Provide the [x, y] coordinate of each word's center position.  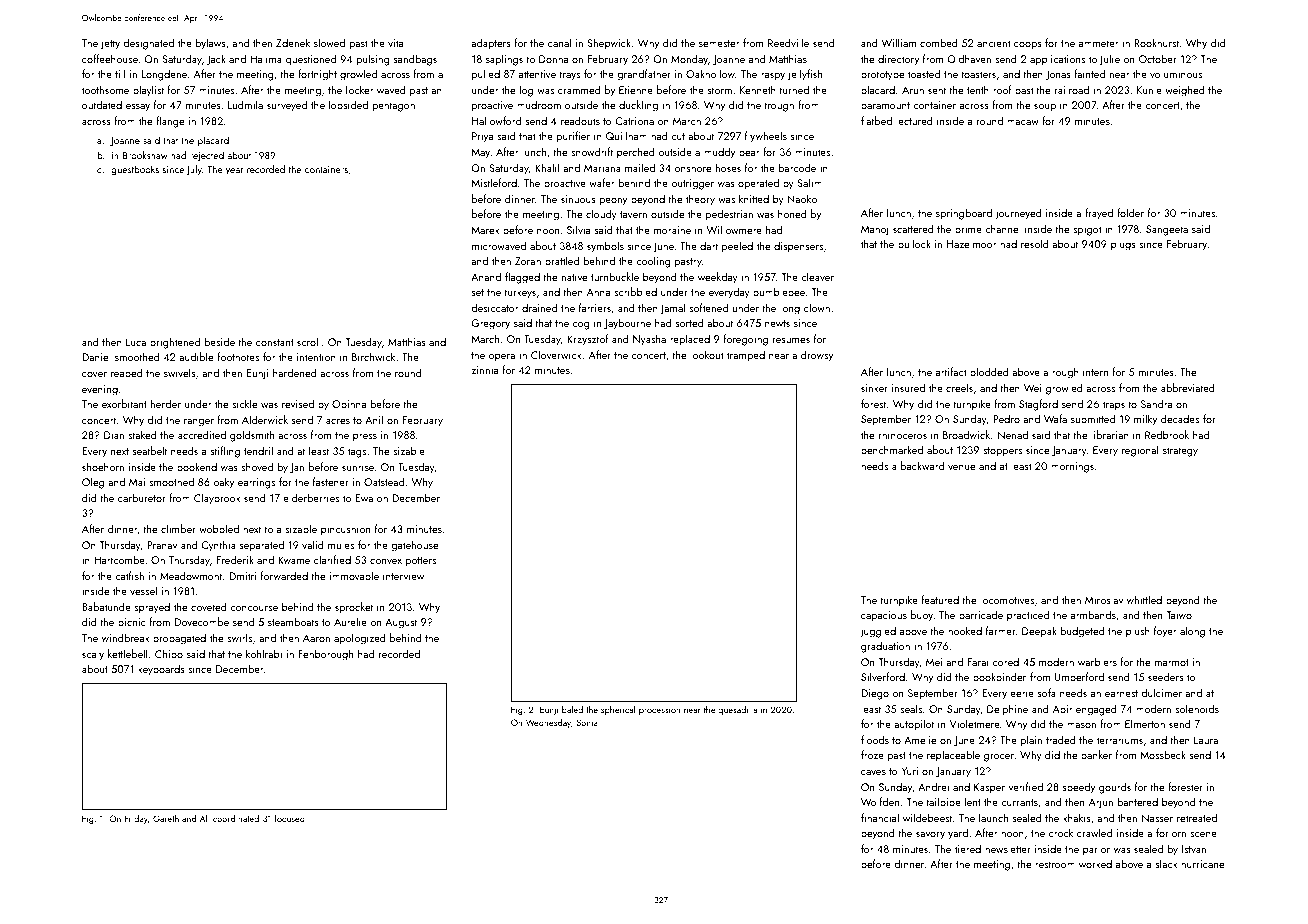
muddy [719, 153]
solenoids [1197, 708]
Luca [136, 342]
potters [421, 562]
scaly [93, 655]
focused [290, 818]
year [234, 171]
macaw [1023, 122]
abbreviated [1188, 387]
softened [708, 307]
